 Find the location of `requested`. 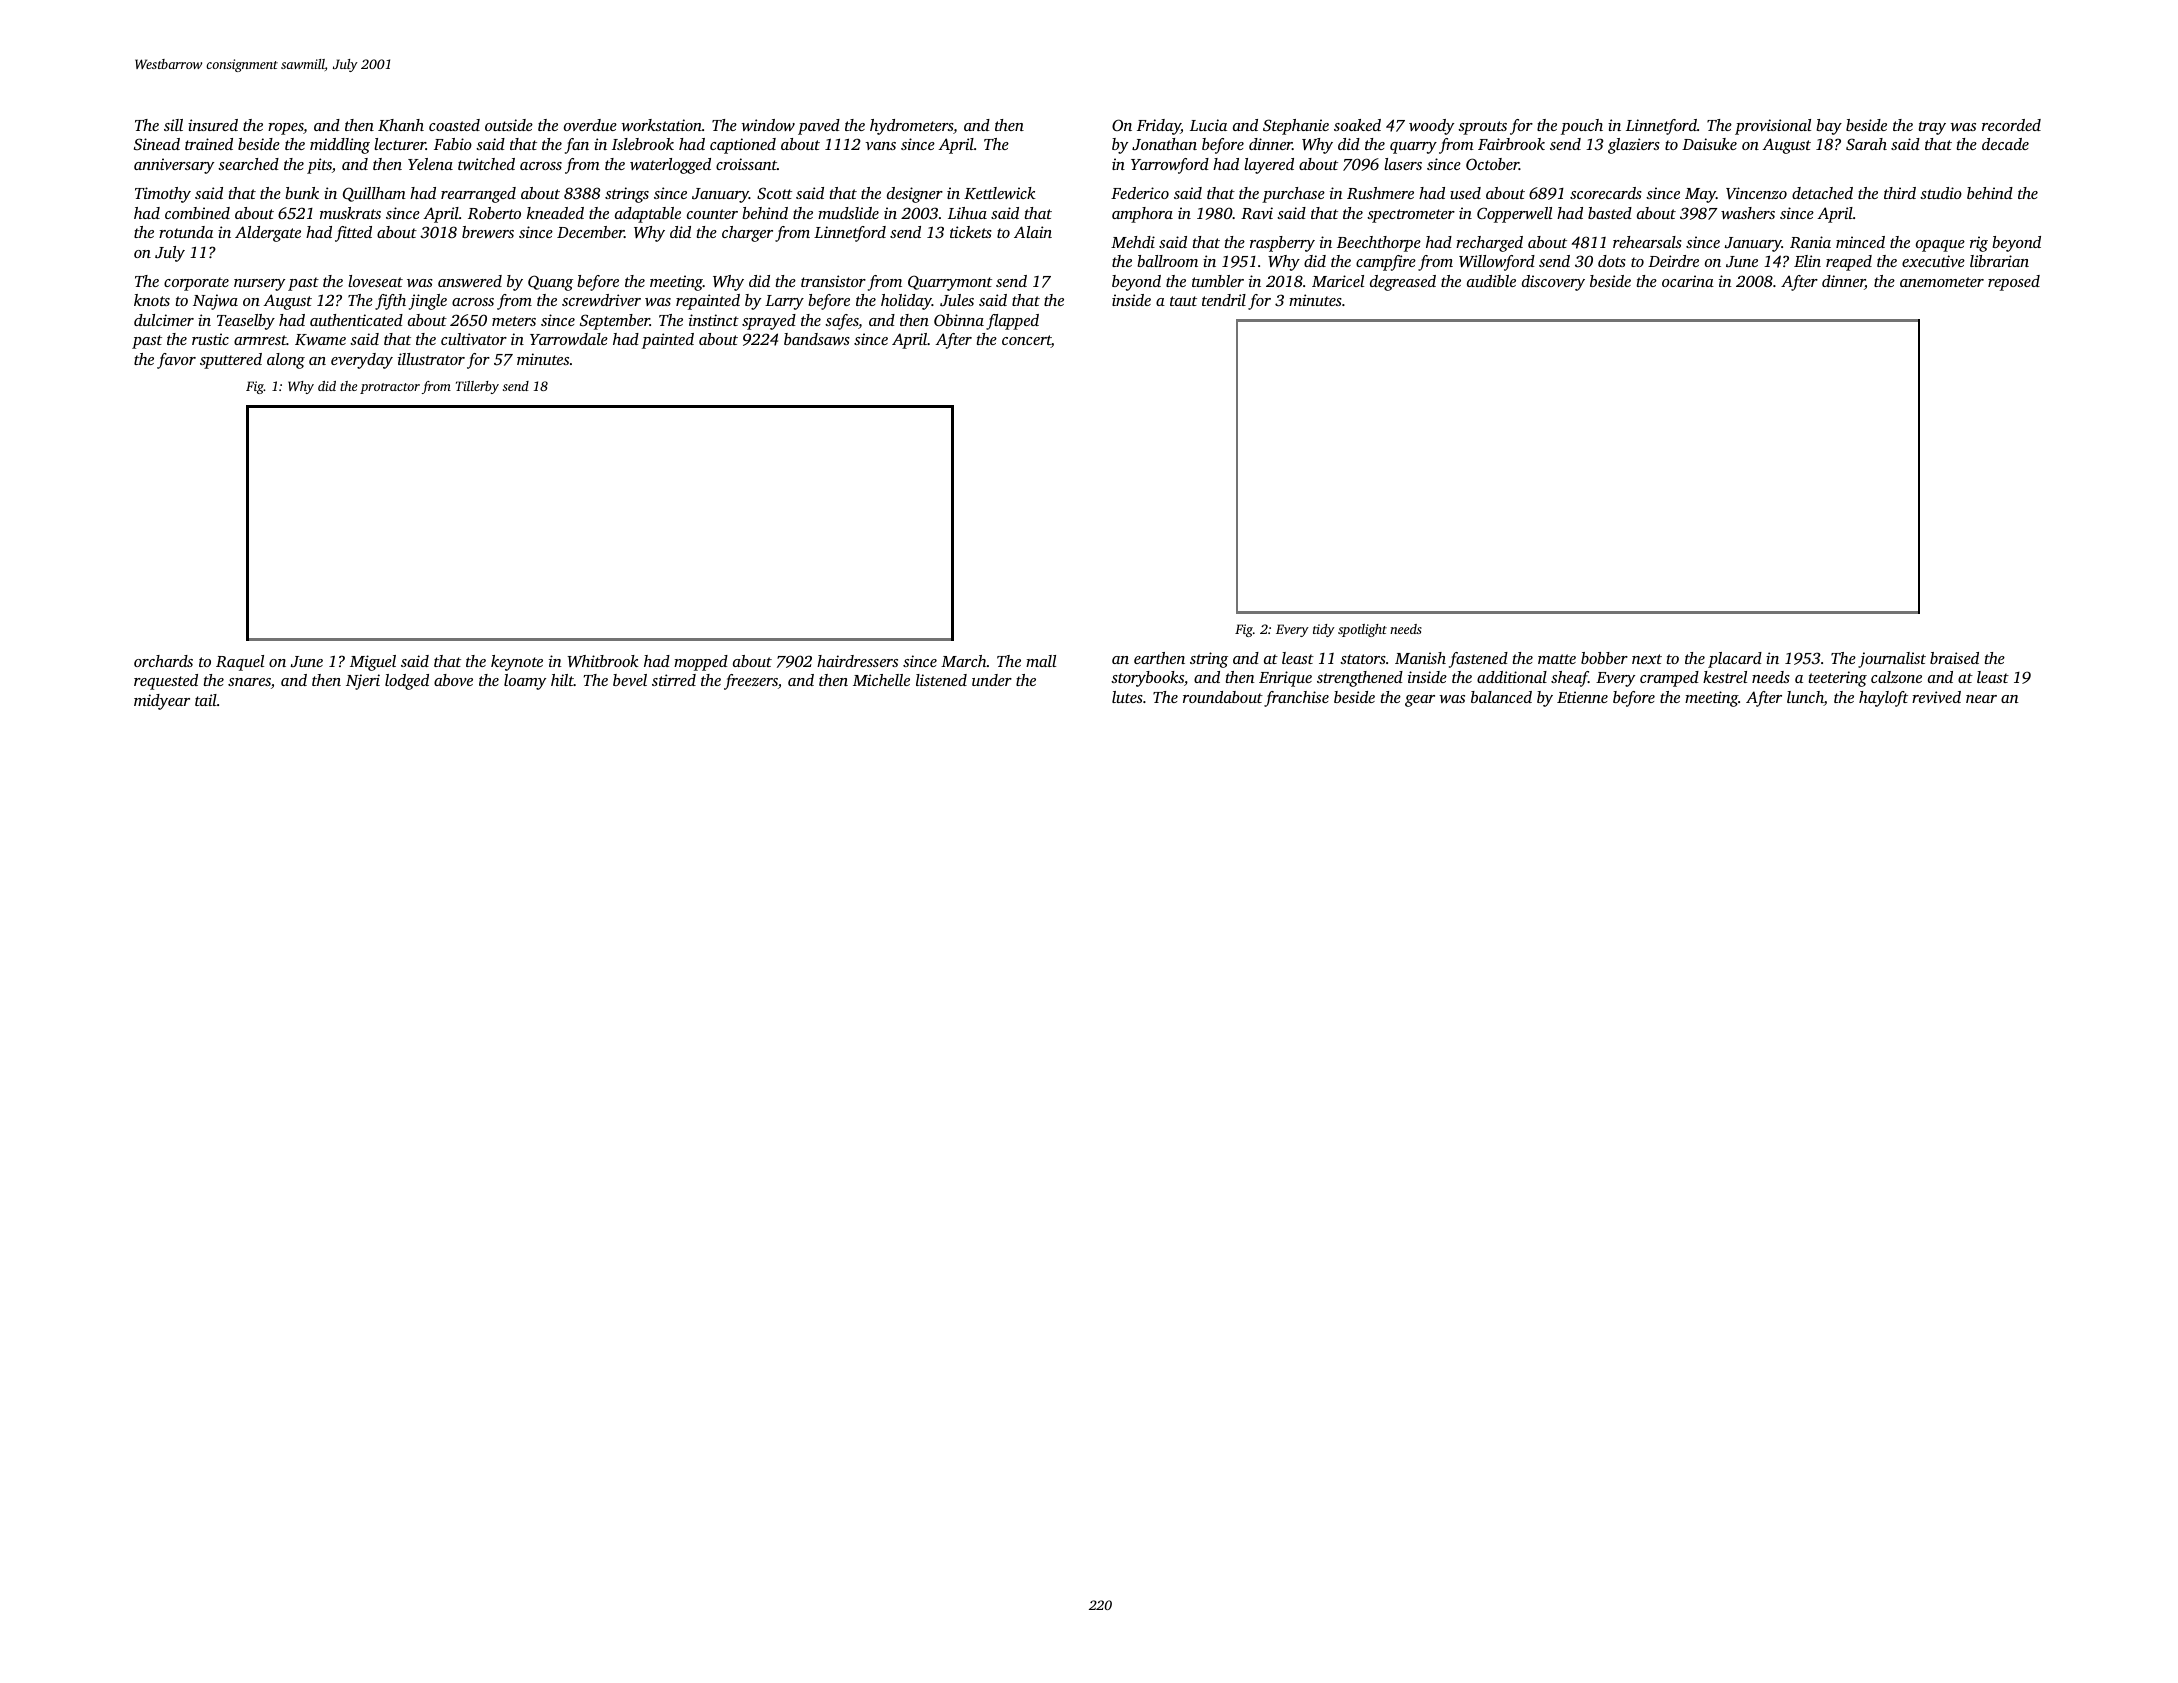

requested is located at coordinates (166, 682).
